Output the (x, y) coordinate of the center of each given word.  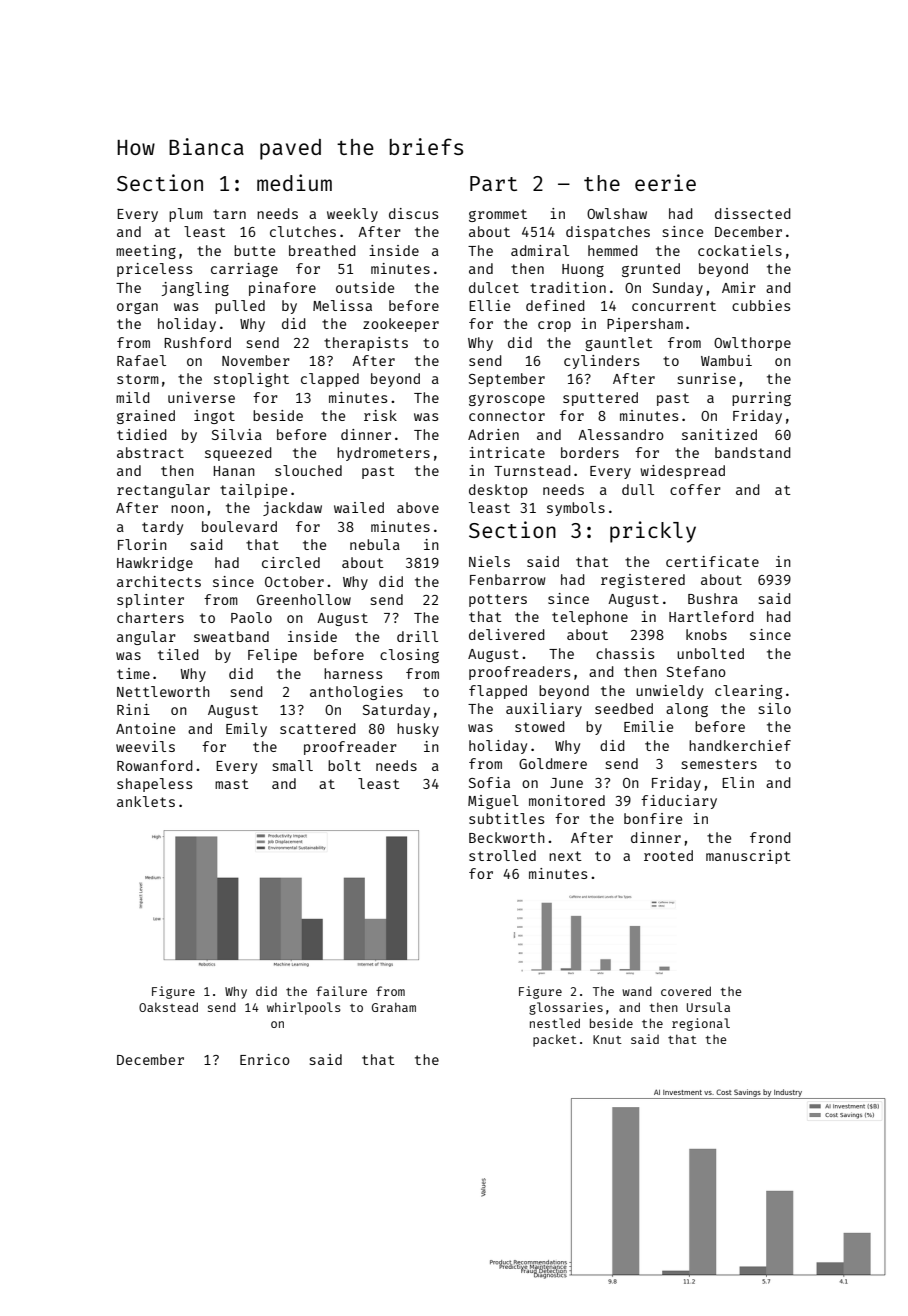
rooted (668, 855)
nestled (555, 1023)
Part (493, 183)
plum (186, 215)
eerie (665, 182)
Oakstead (168, 1007)
